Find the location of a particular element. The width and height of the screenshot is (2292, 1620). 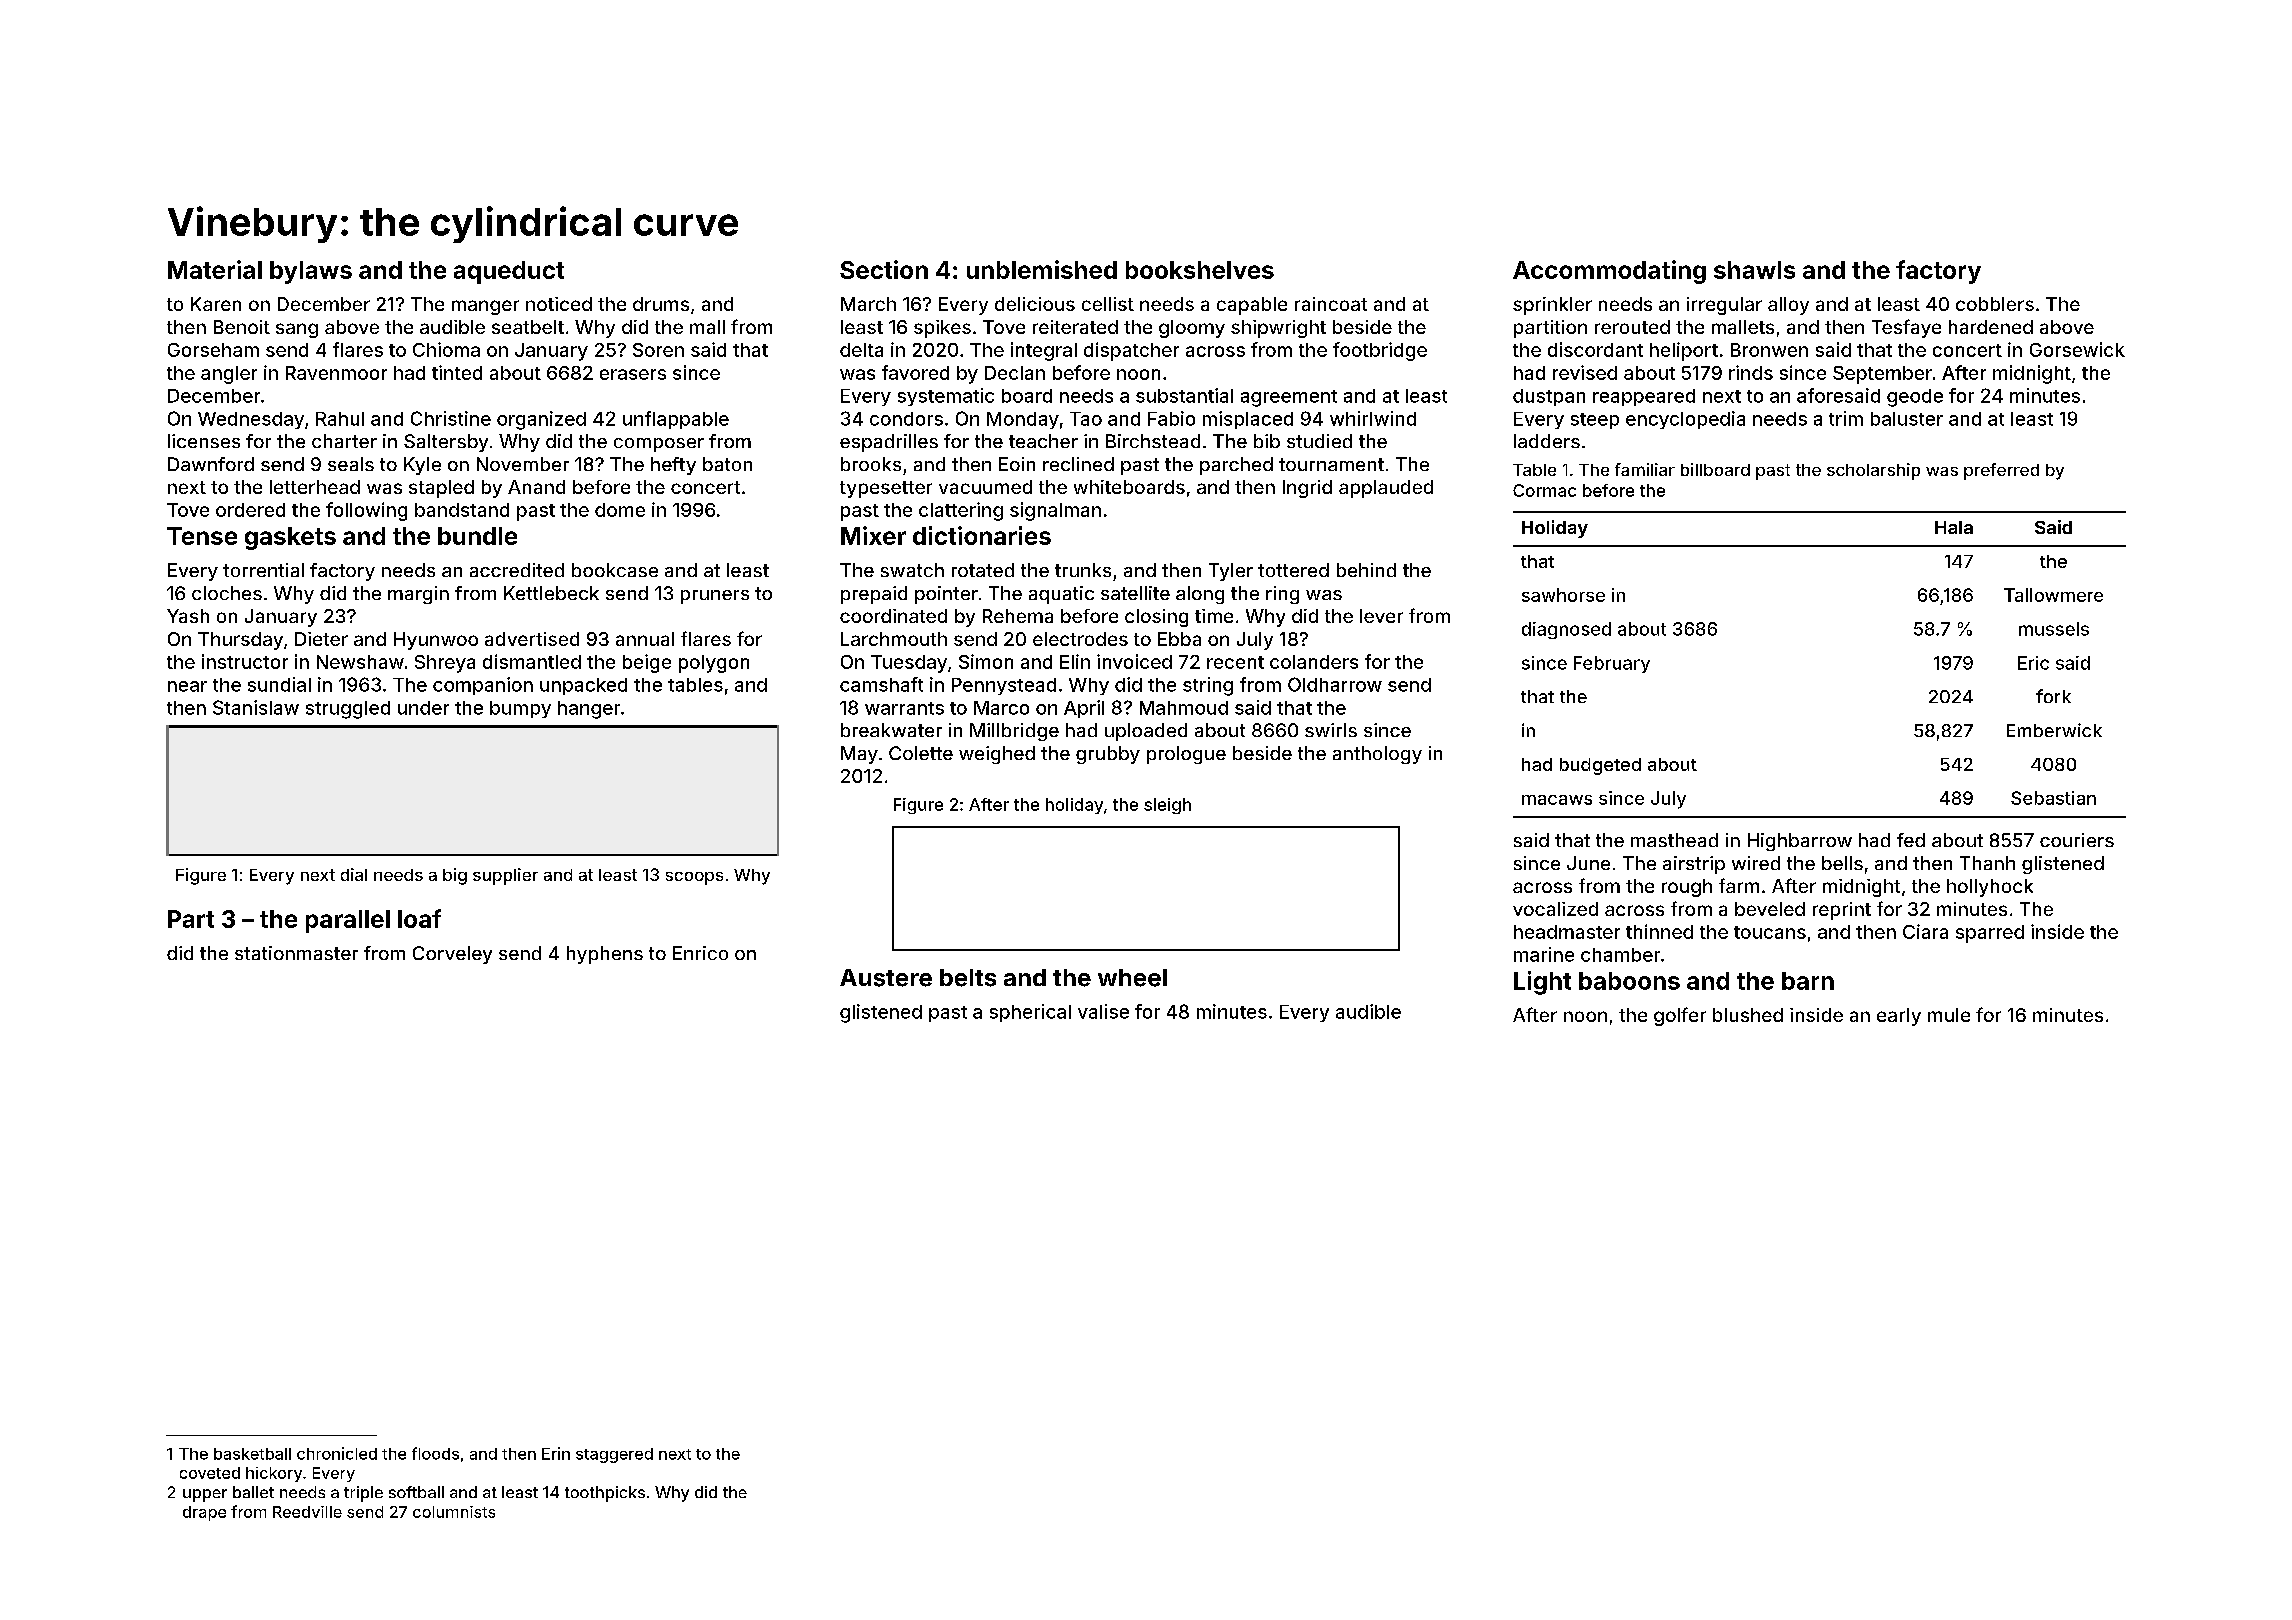

thinned is located at coordinates (1659, 931).
